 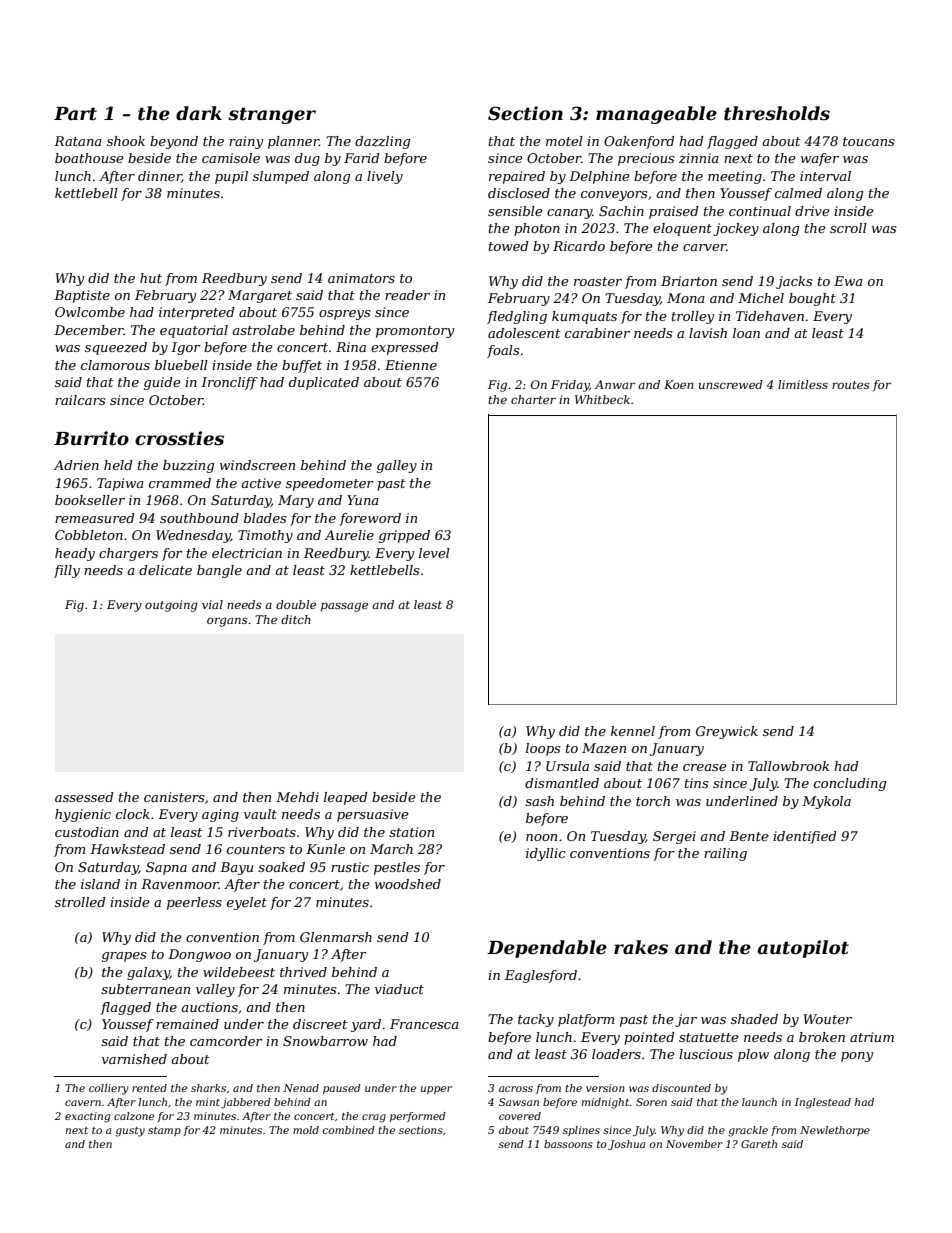 What do you see at coordinates (134, 1059) in the page?
I see `varnished` at bounding box center [134, 1059].
